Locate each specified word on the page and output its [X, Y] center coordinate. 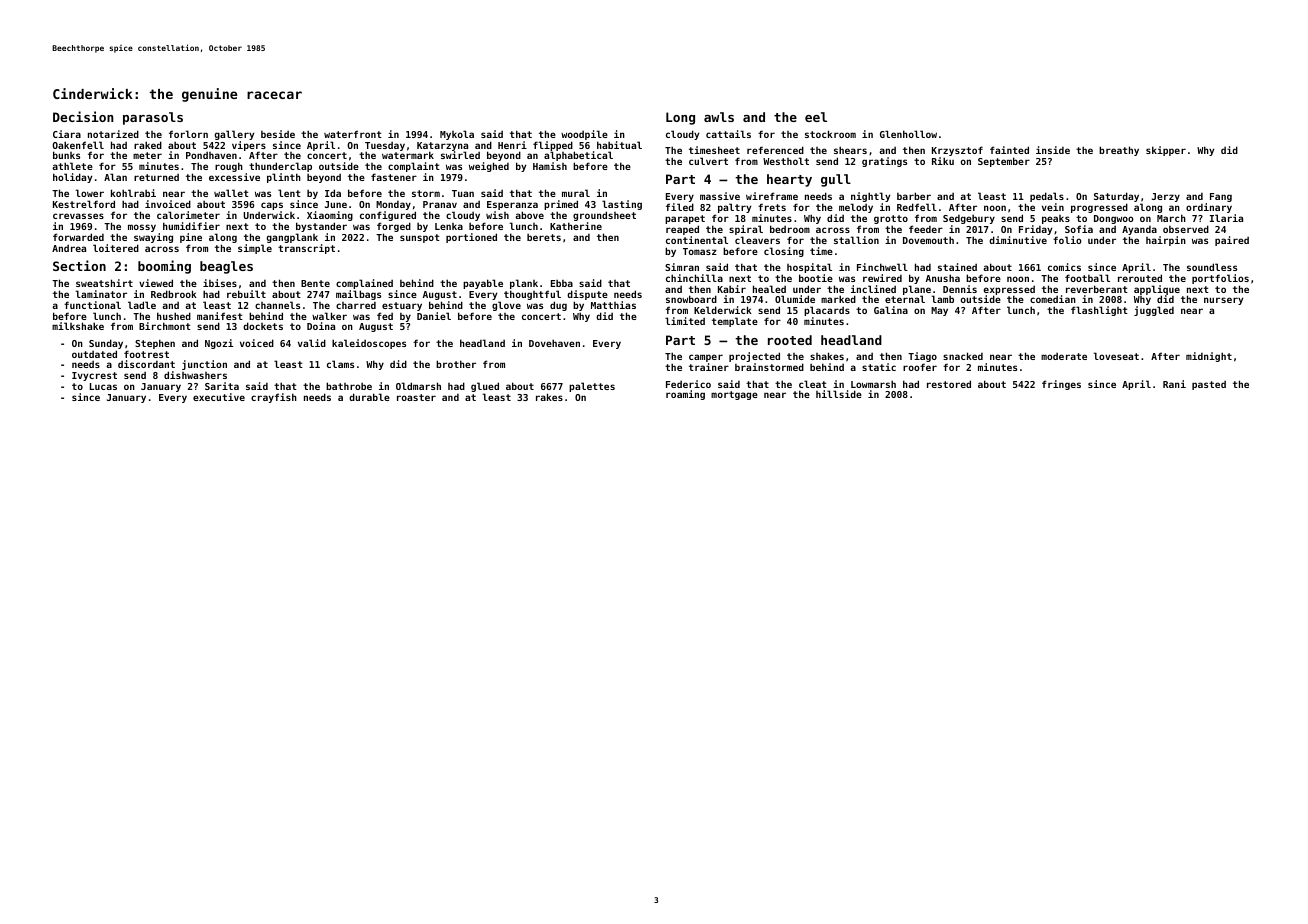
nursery [1223, 301]
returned [156, 177]
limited [685, 321]
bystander [321, 227]
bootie [816, 278]
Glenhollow [908, 134]
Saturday [1116, 198]
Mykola [457, 135]
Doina [321, 326]
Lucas [103, 386]
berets [544, 237]
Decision [83, 116]
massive [720, 196]
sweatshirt [104, 283]
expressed [1009, 291]
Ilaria [1226, 218]
